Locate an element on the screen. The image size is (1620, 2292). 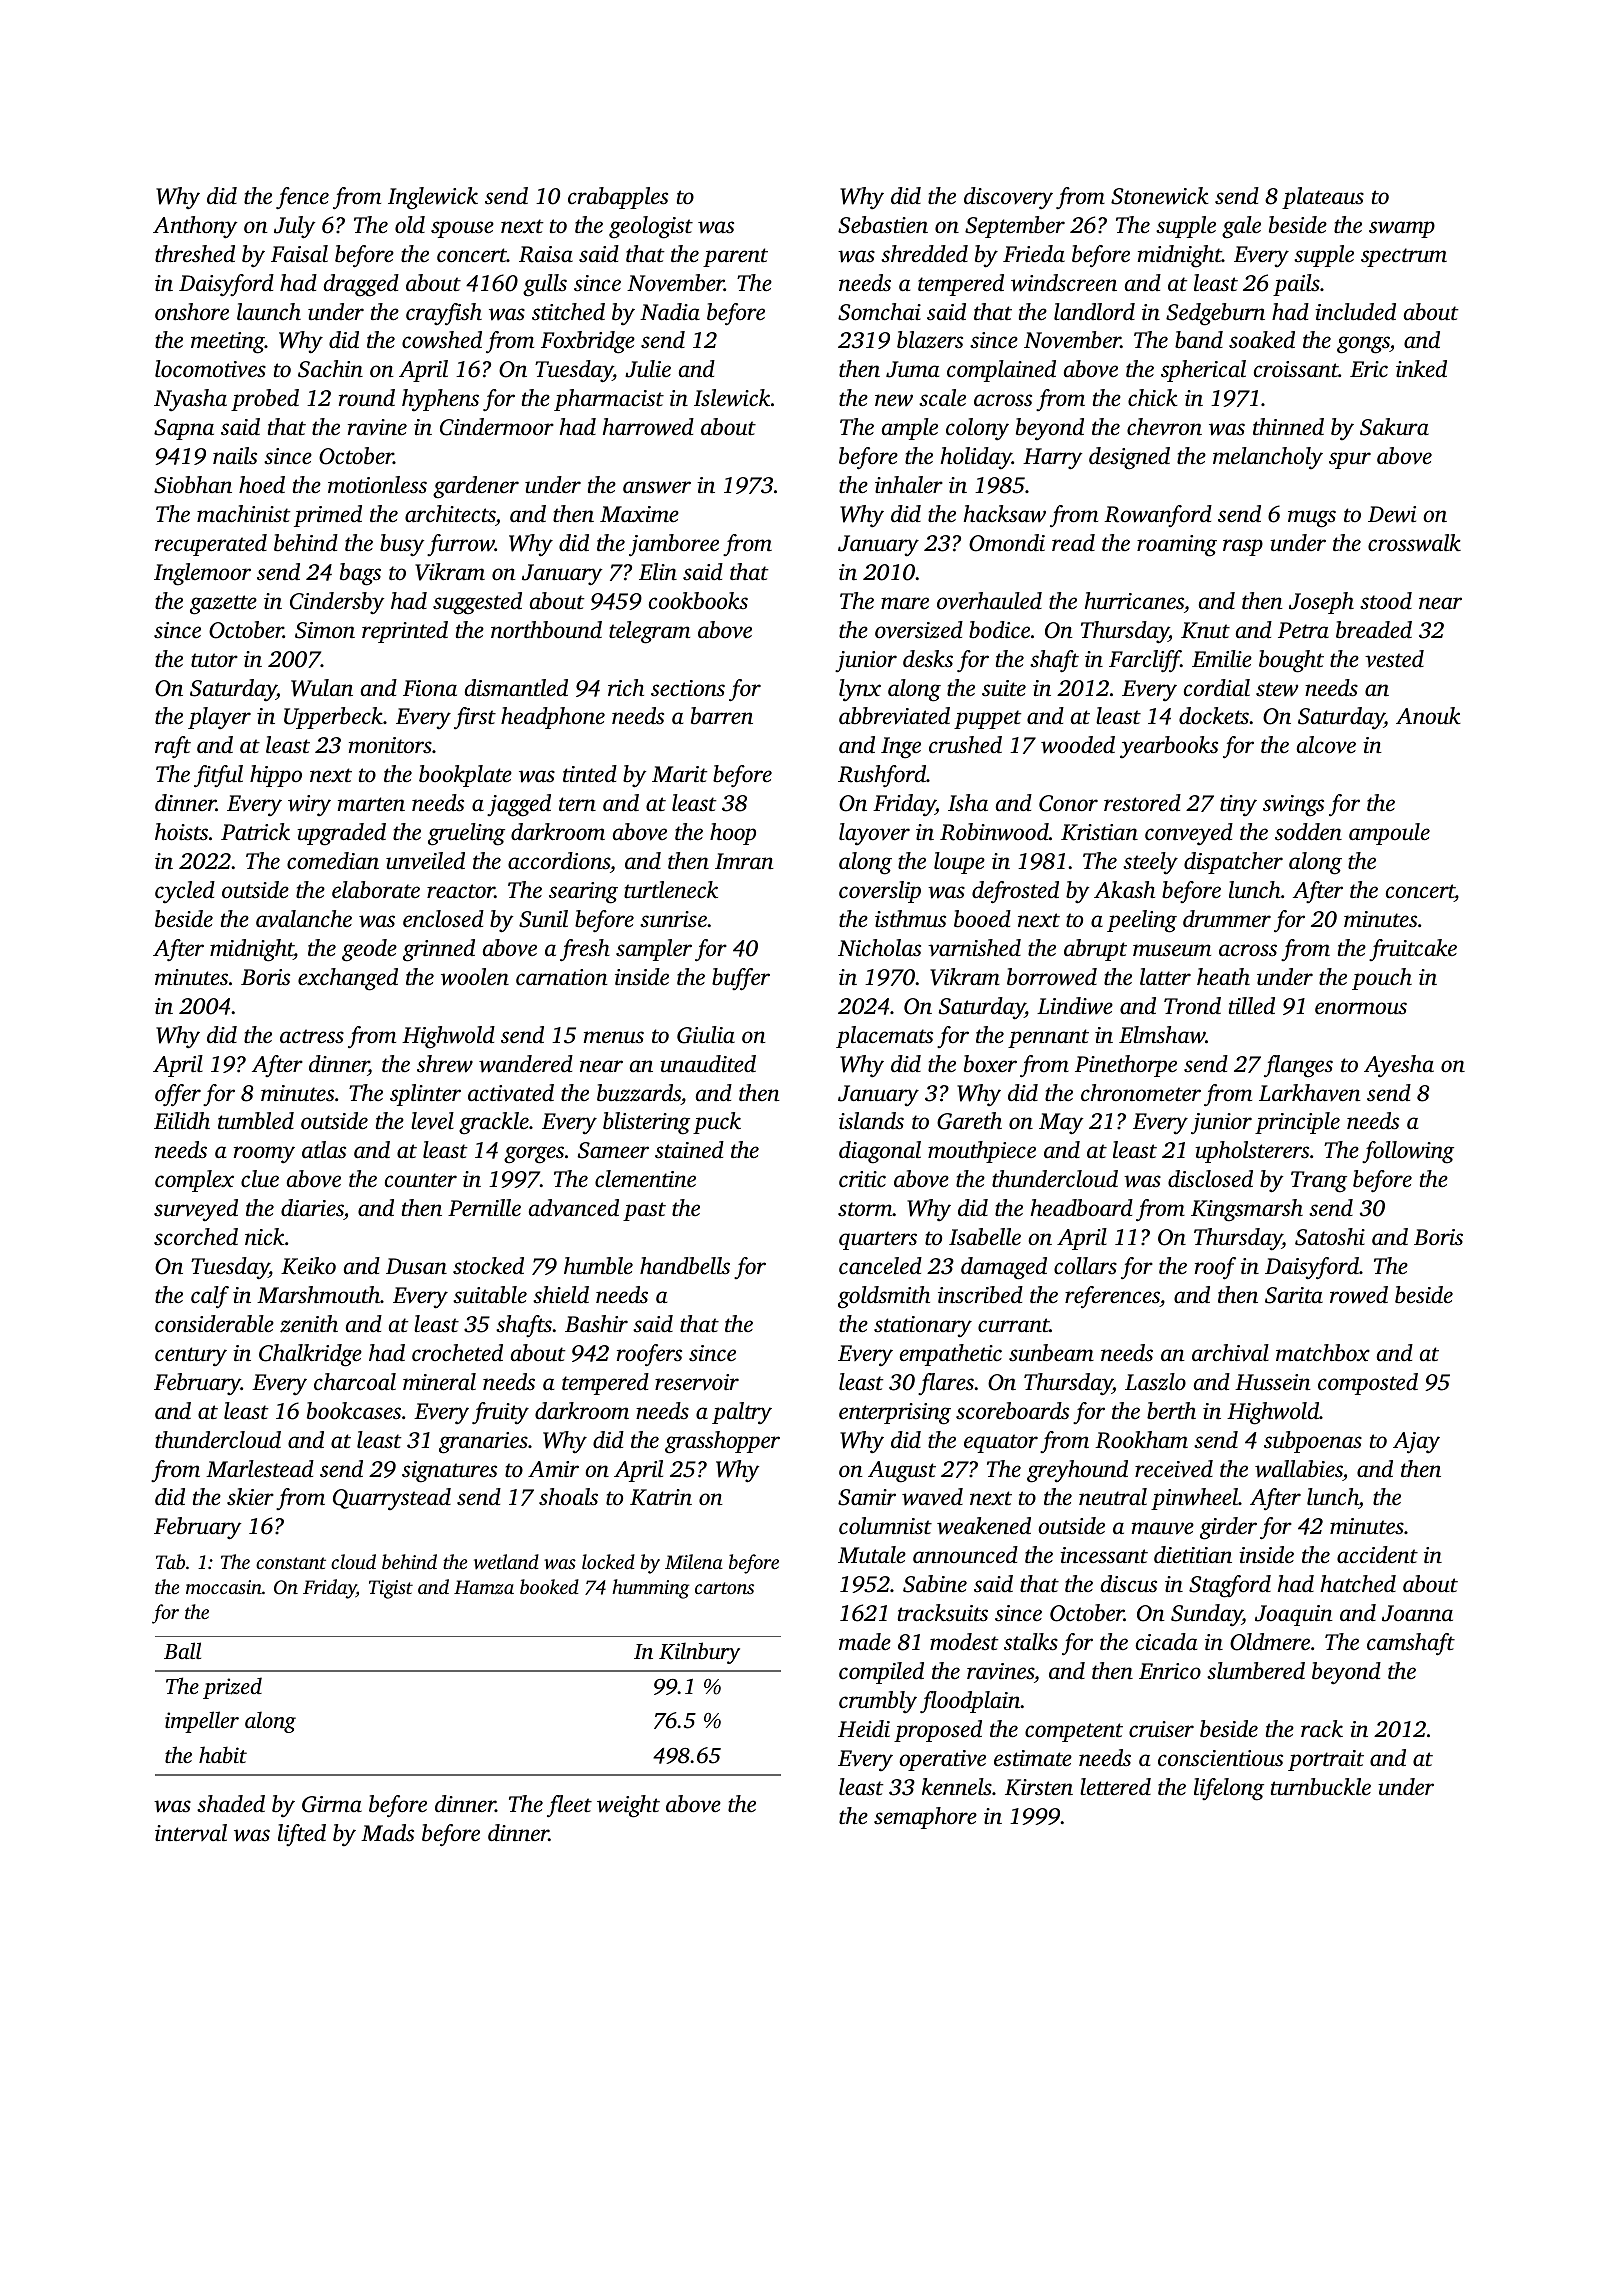
equator is located at coordinates (1001, 1443).
